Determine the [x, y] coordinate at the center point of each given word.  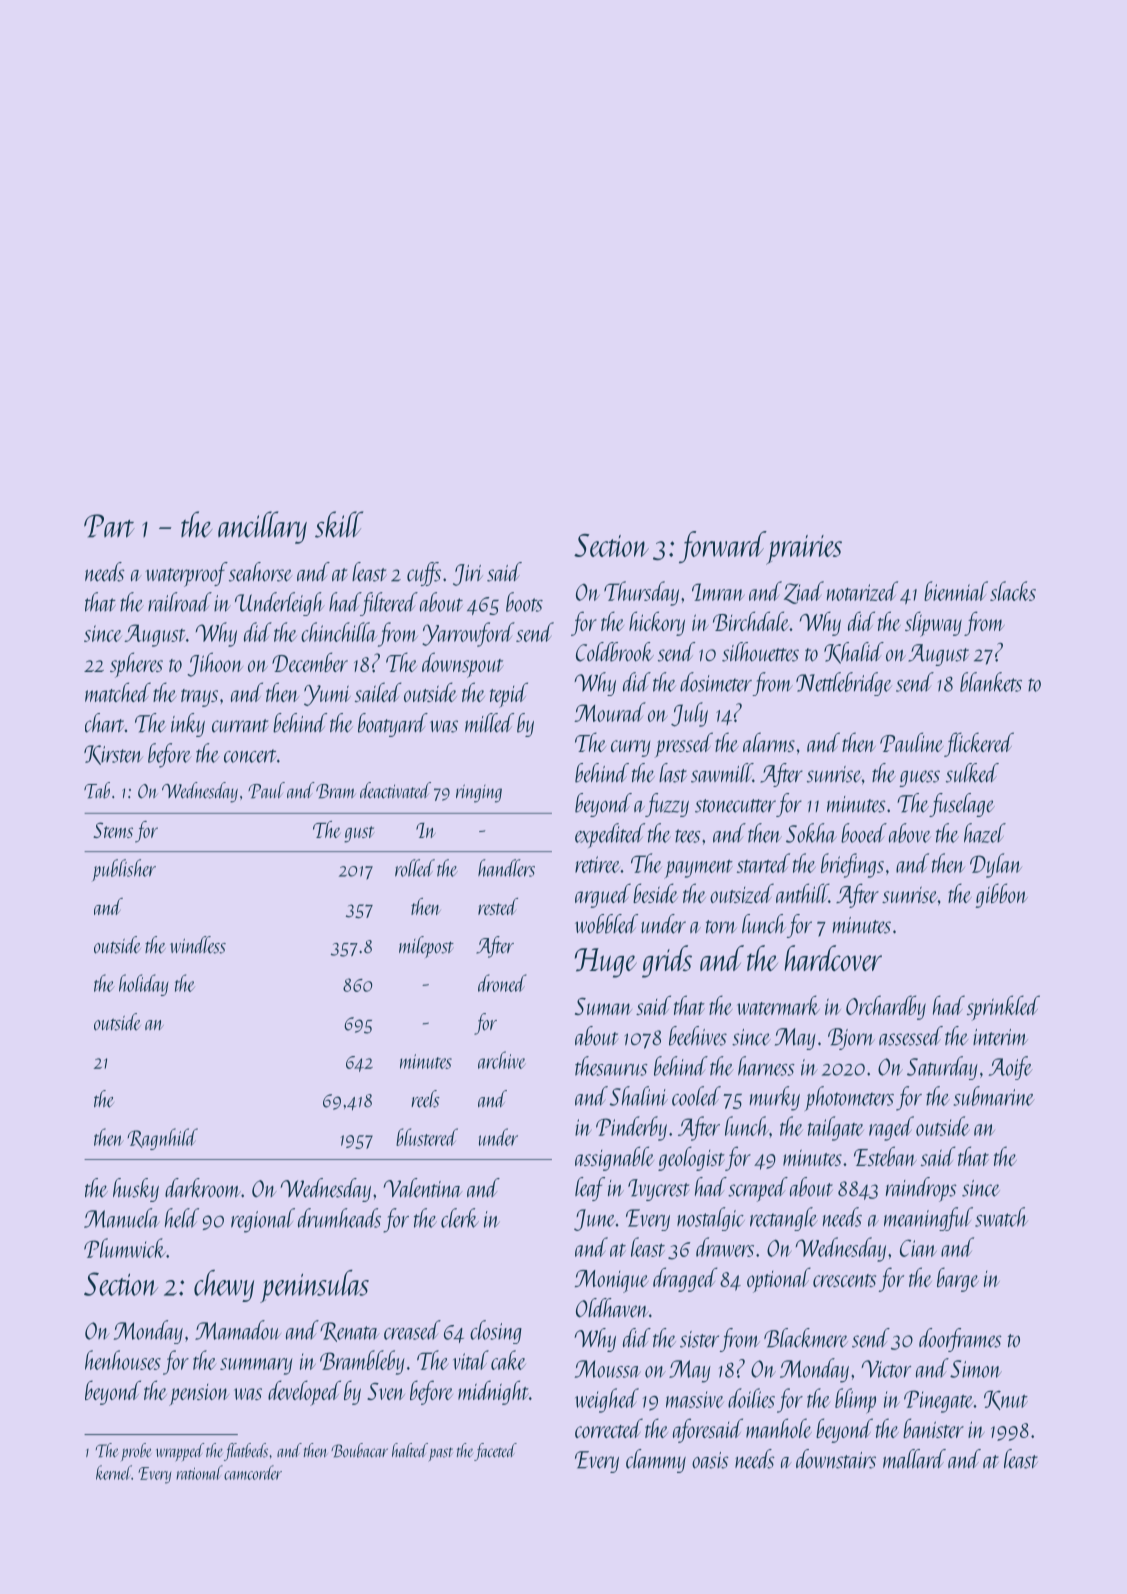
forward [722, 547]
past [440, 1454]
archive [501, 1060]
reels [426, 1099]
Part [109, 526]
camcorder [253, 1472]
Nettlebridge [844, 684]
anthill [802, 893]
